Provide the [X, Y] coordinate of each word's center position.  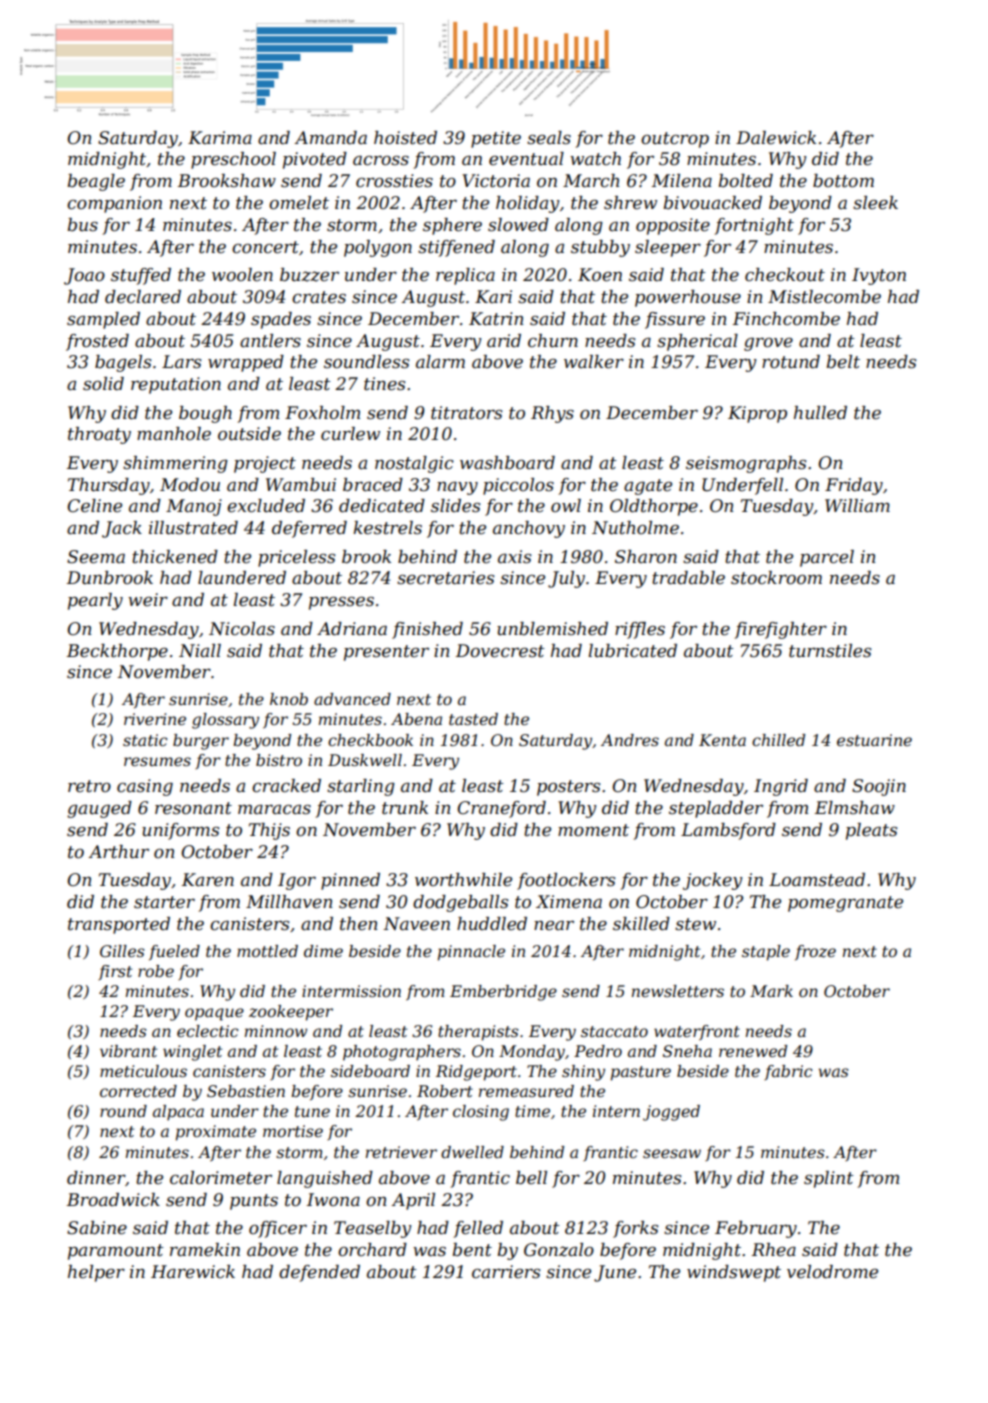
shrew [630, 203]
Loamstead [817, 880]
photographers [402, 1053]
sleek [875, 203]
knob [289, 699]
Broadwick [113, 1200]
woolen [242, 275]
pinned [350, 881]
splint [829, 1179]
